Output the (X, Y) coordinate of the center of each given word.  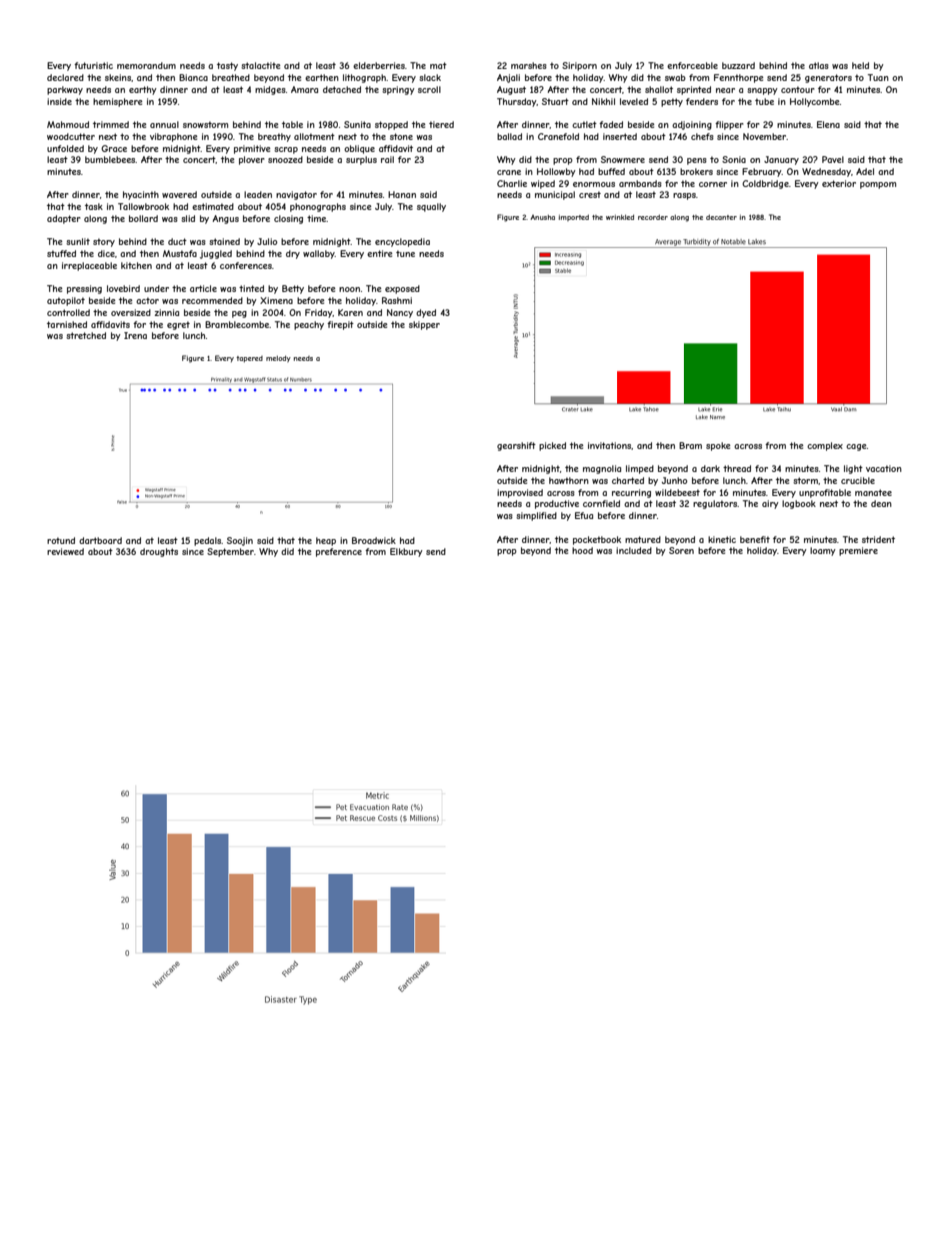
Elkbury (406, 552)
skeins (118, 77)
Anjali (508, 78)
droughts (159, 552)
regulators (715, 504)
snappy (762, 91)
